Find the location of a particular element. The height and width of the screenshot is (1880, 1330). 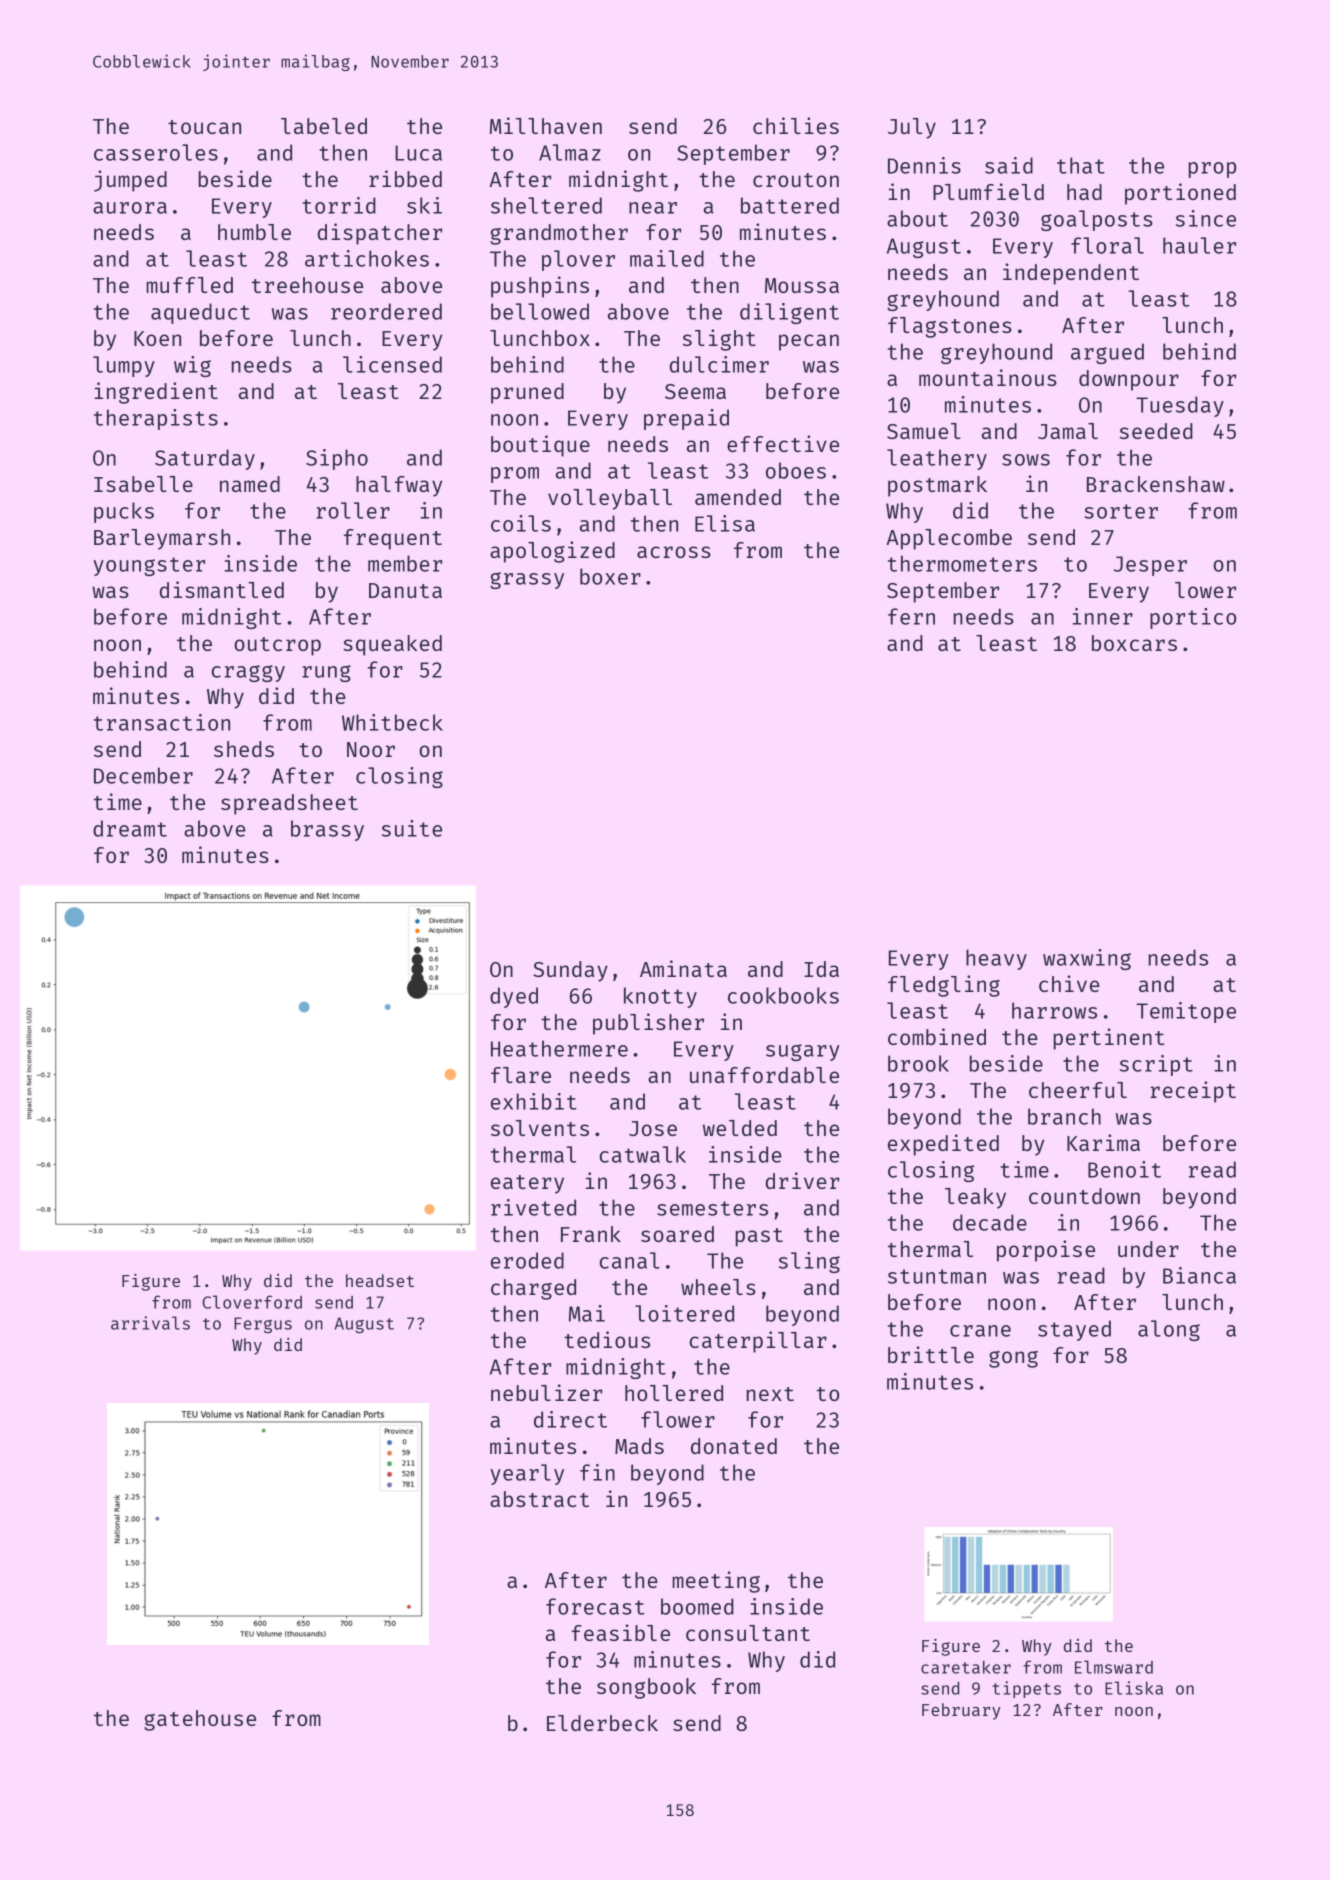

boxcars is located at coordinates (1134, 643).
